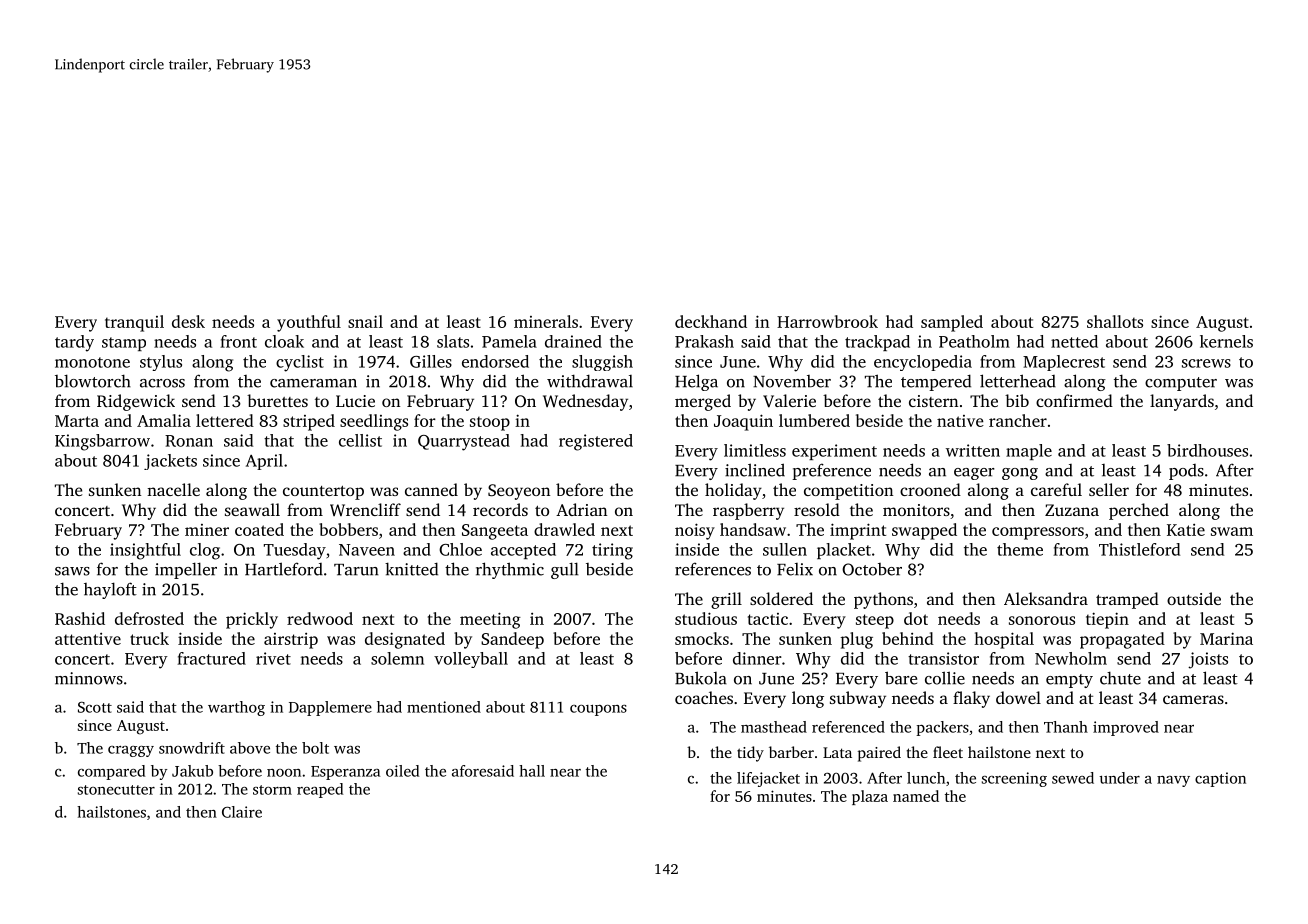 The height and width of the screenshot is (924, 1308). What do you see at coordinates (315, 748) in the screenshot?
I see `bolt` at bounding box center [315, 748].
